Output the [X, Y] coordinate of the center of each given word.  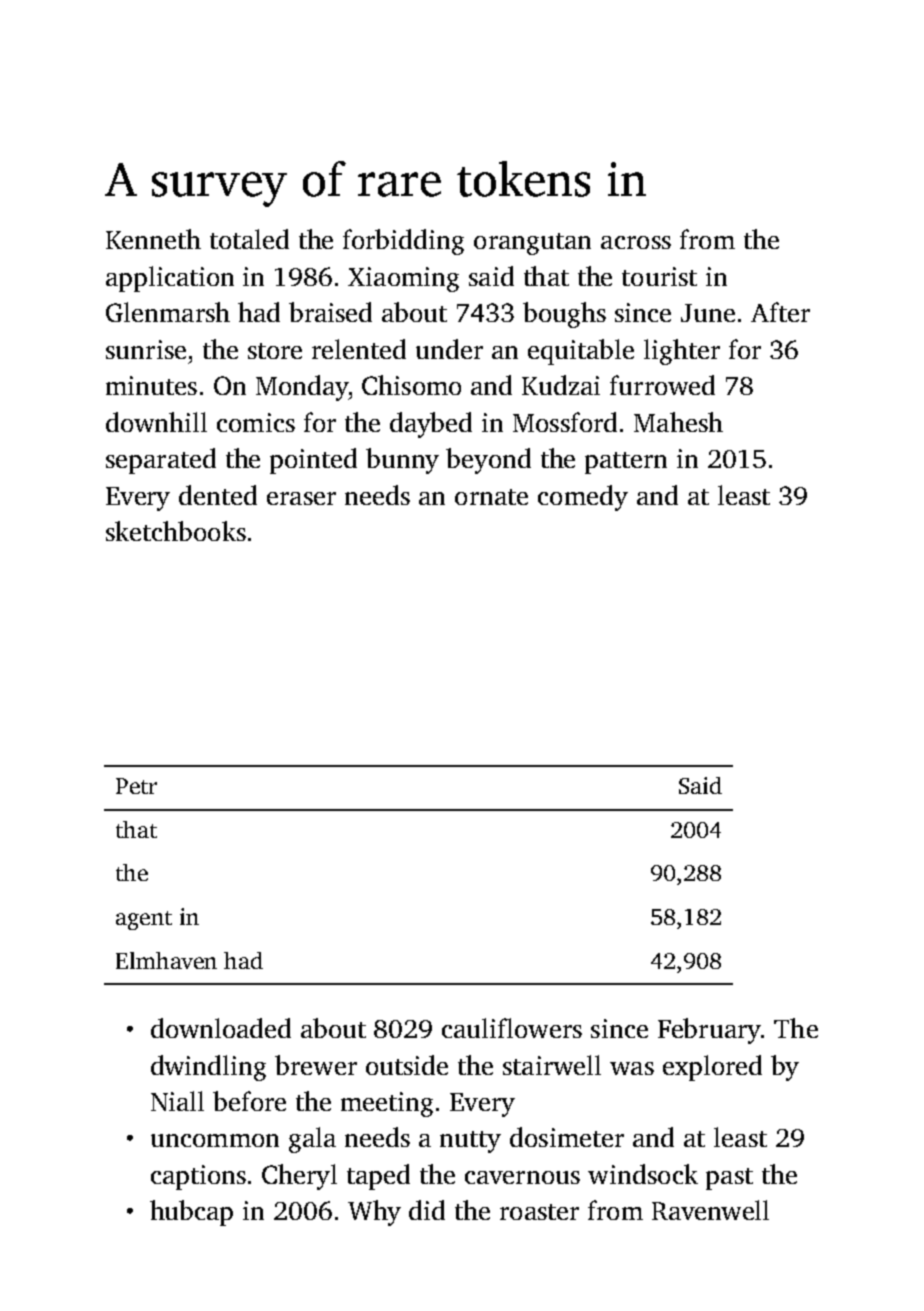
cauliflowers [512, 1028]
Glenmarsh [168, 312]
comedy [583, 498]
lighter [682, 352]
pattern [626, 463]
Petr [136, 786]
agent [144, 920]
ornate [491, 497]
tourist [659, 276]
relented [359, 349]
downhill [156, 422]
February [709, 1031]
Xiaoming [403, 279]
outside [407, 1065]
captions [198, 1177]
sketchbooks [176, 531]
